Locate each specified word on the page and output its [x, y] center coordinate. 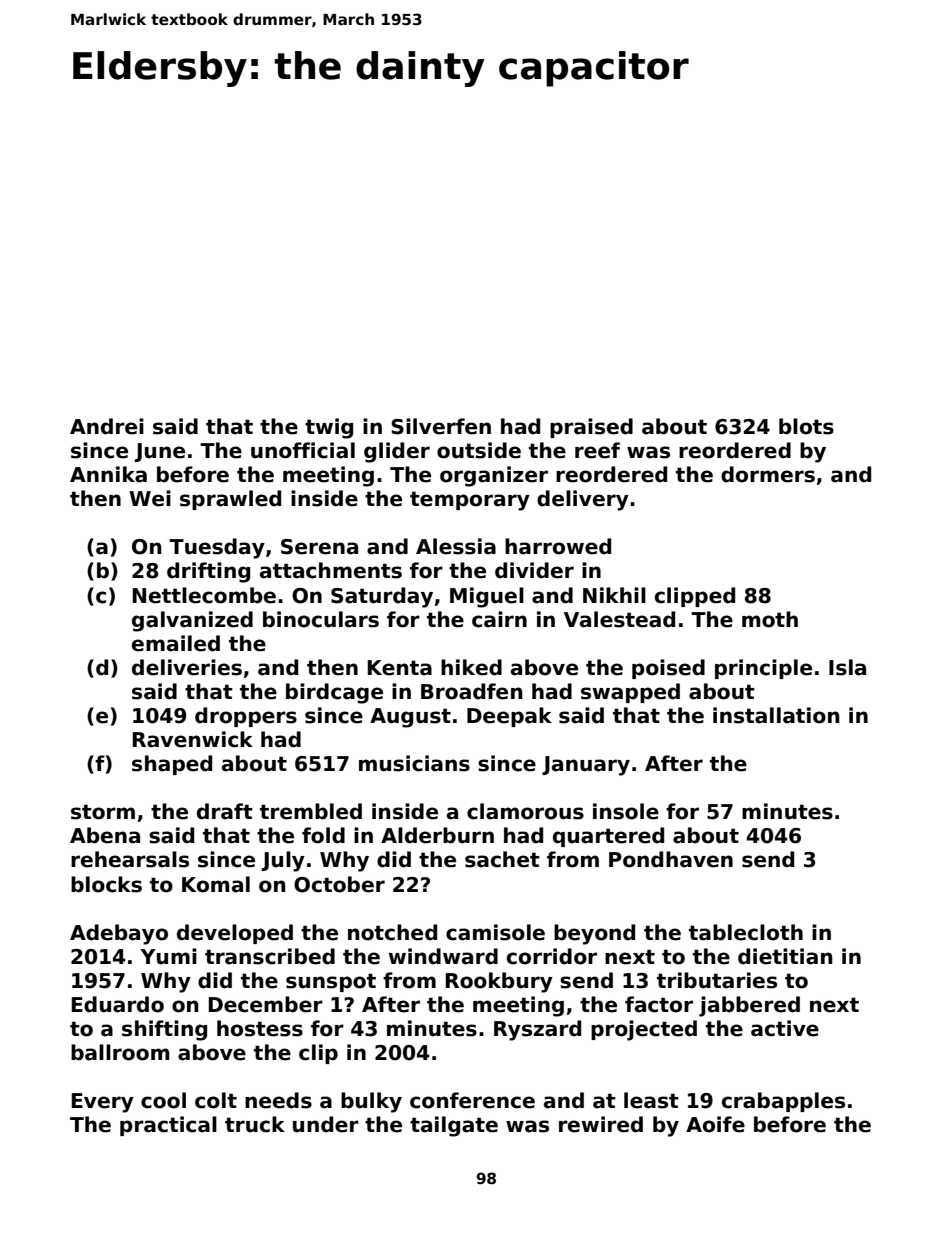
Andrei [107, 426]
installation [776, 715]
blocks [106, 884]
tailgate [454, 1126]
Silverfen [441, 426]
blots [806, 426]
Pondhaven [671, 859]
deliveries [187, 667]
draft [225, 811]
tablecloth [746, 932]
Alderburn [437, 835]
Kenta [400, 668]
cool [163, 1100]
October [339, 884]
